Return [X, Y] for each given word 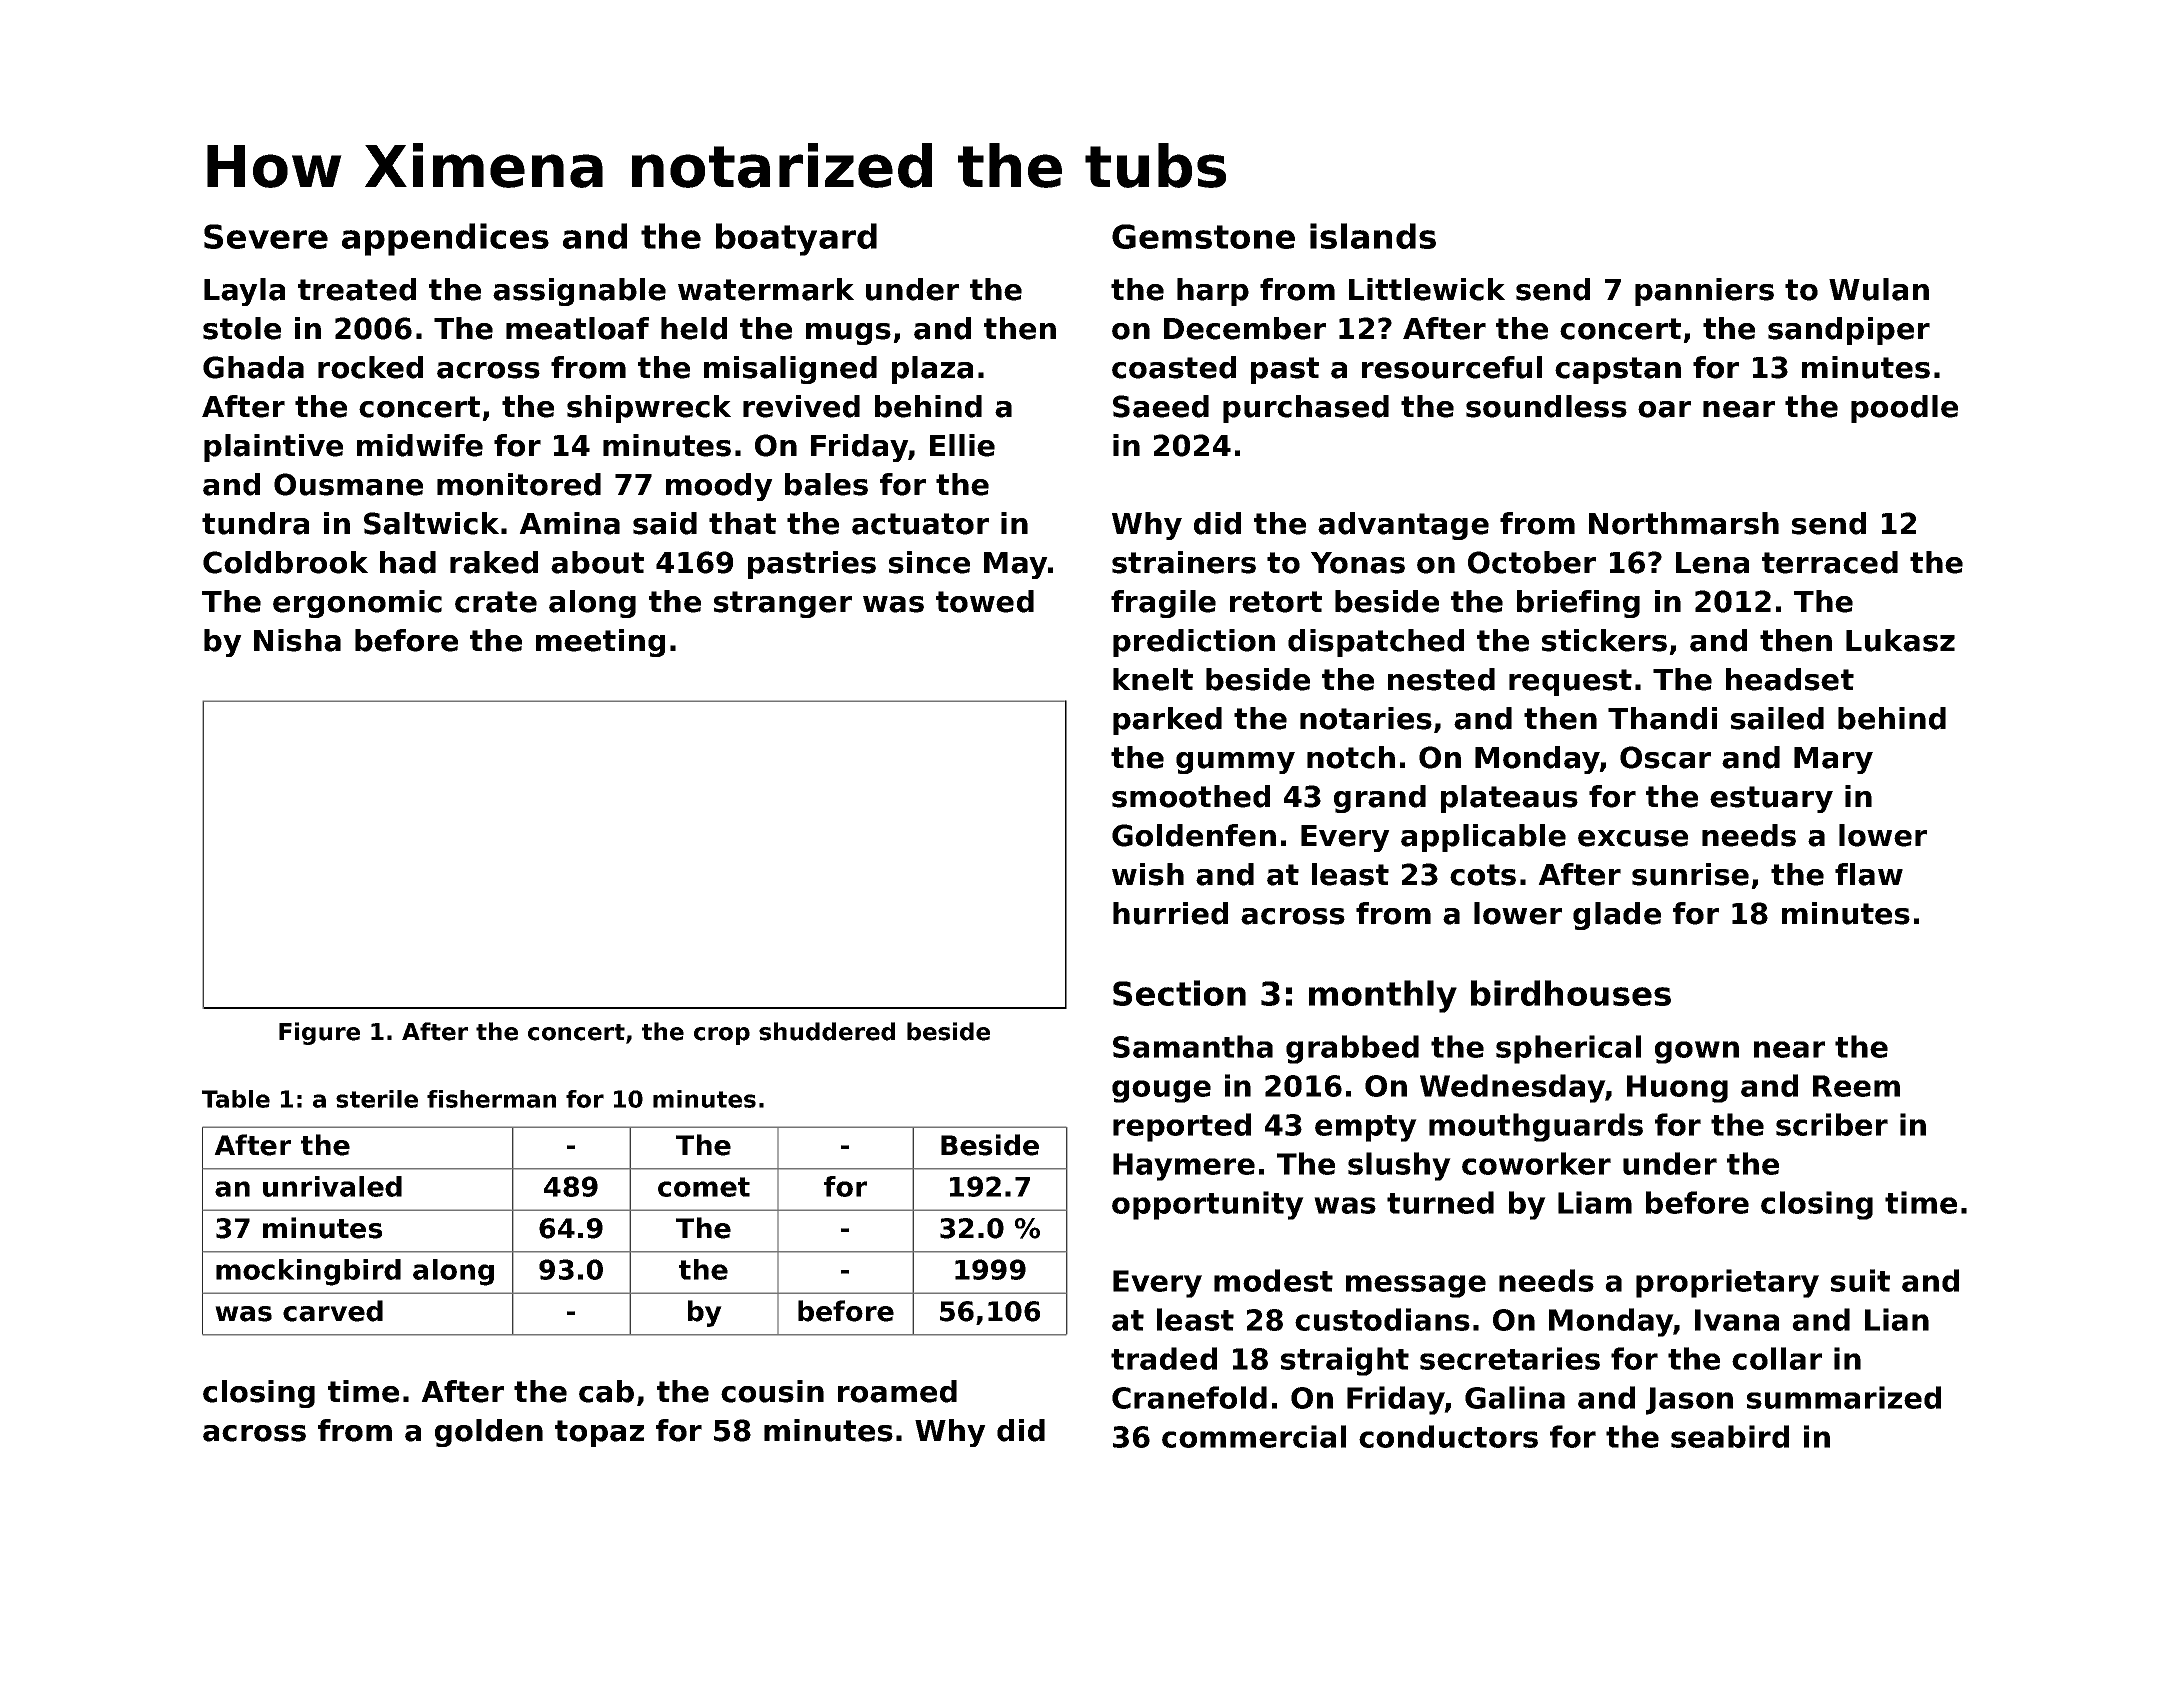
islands [1373, 236]
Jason [1689, 1401]
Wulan [1879, 289]
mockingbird [308, 1272]
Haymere [1184, 1167]
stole [242, 328]
